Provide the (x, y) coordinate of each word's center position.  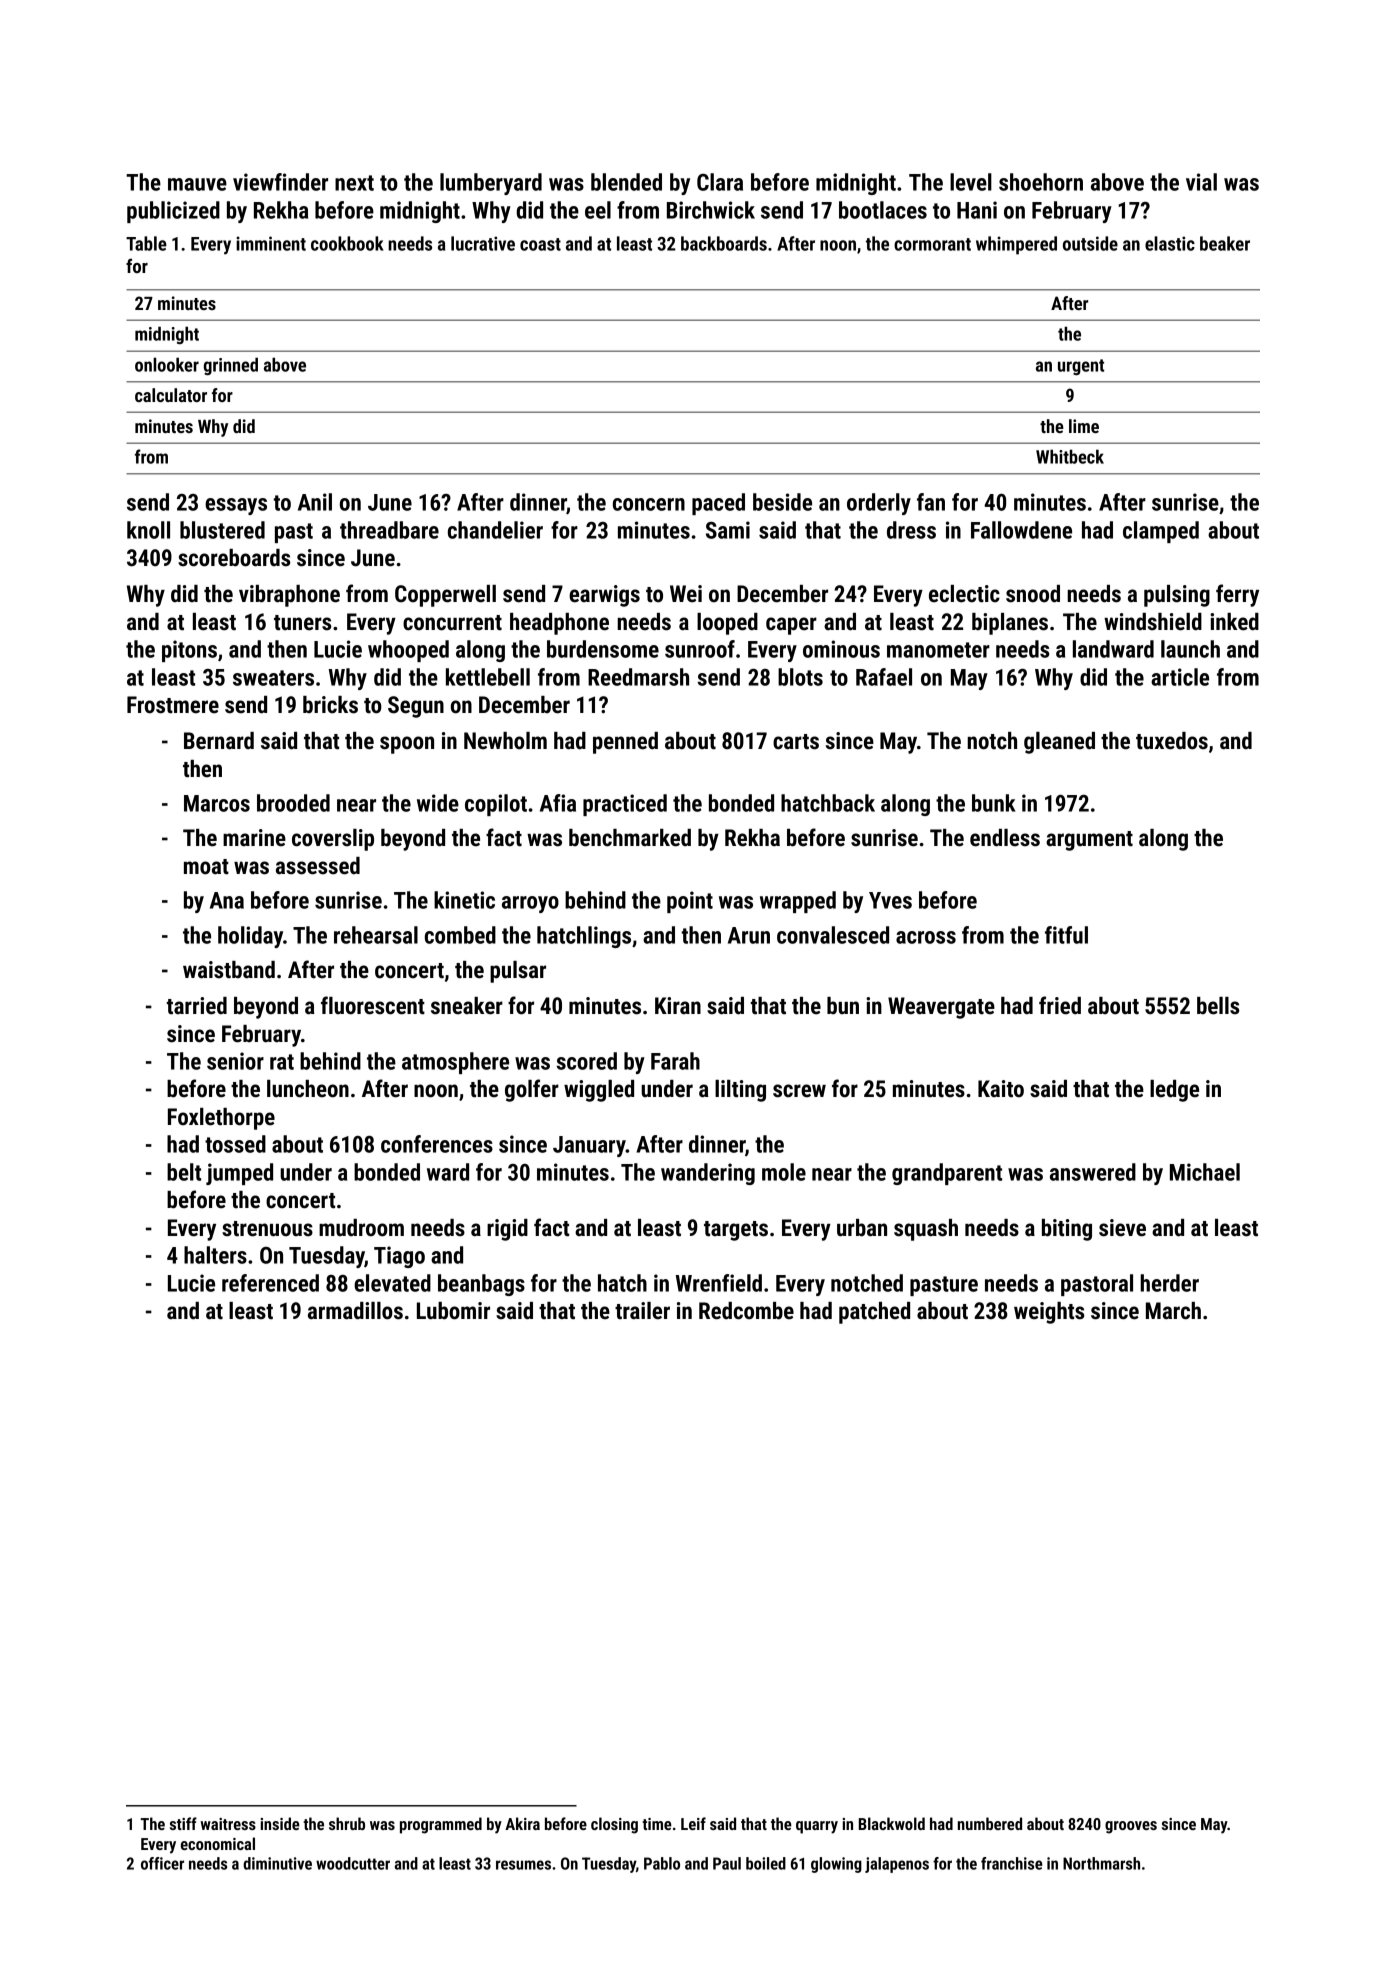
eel (598, 210)
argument (1089, 841)
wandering (708, 1174)
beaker (1225, 243)
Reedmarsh (638, 677)
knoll (148, 530)
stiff (183, 1823)
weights (1049, 1313)
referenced (270, 1283)
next (354, 183)
